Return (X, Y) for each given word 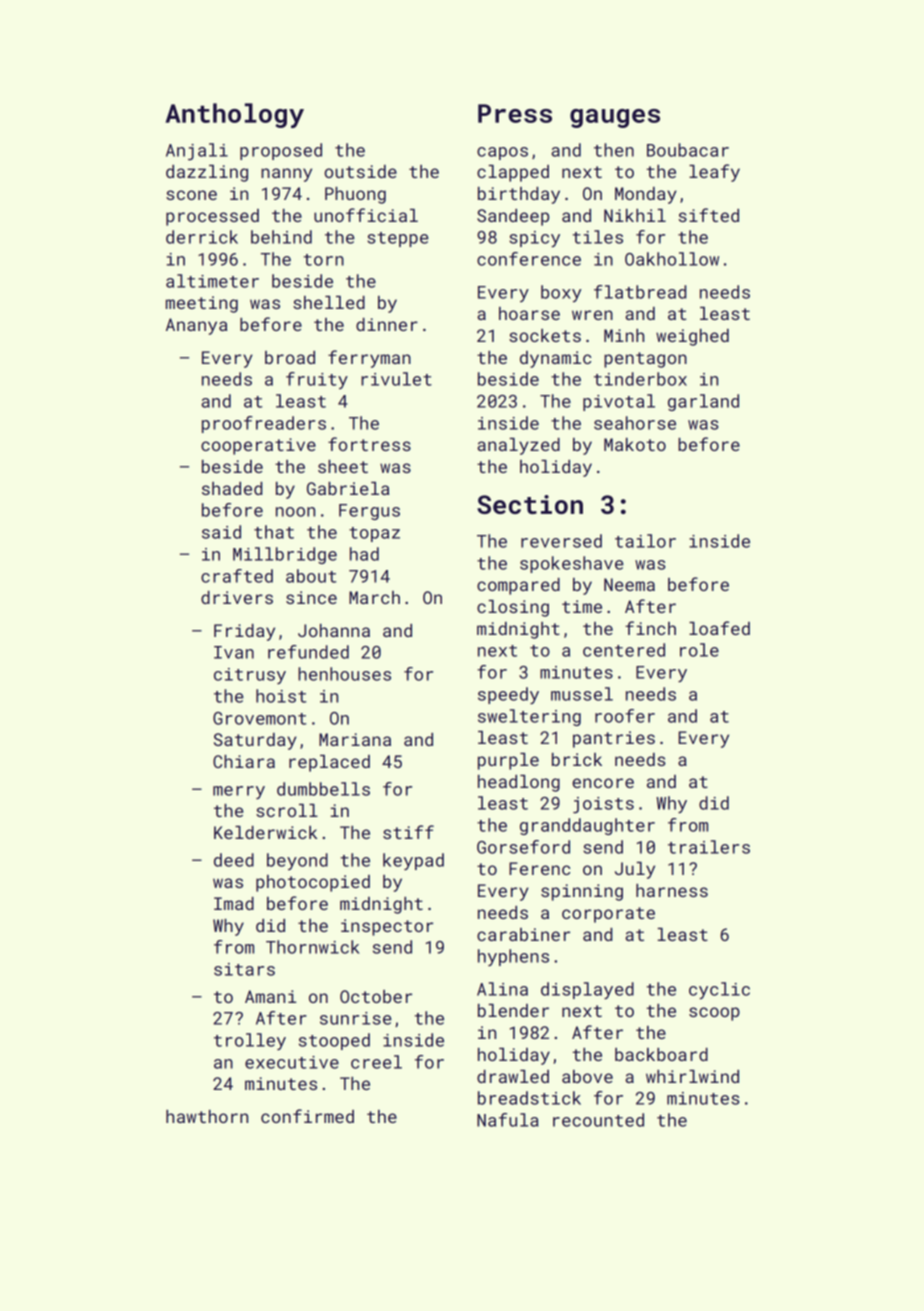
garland (703, 402)
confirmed (307, 1116)
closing (513, 608)
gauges (615, 118)
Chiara (244, 761)
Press (515, 113)
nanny (286, 175)
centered (624, 650)
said (221, 532)
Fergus (369, 512)
